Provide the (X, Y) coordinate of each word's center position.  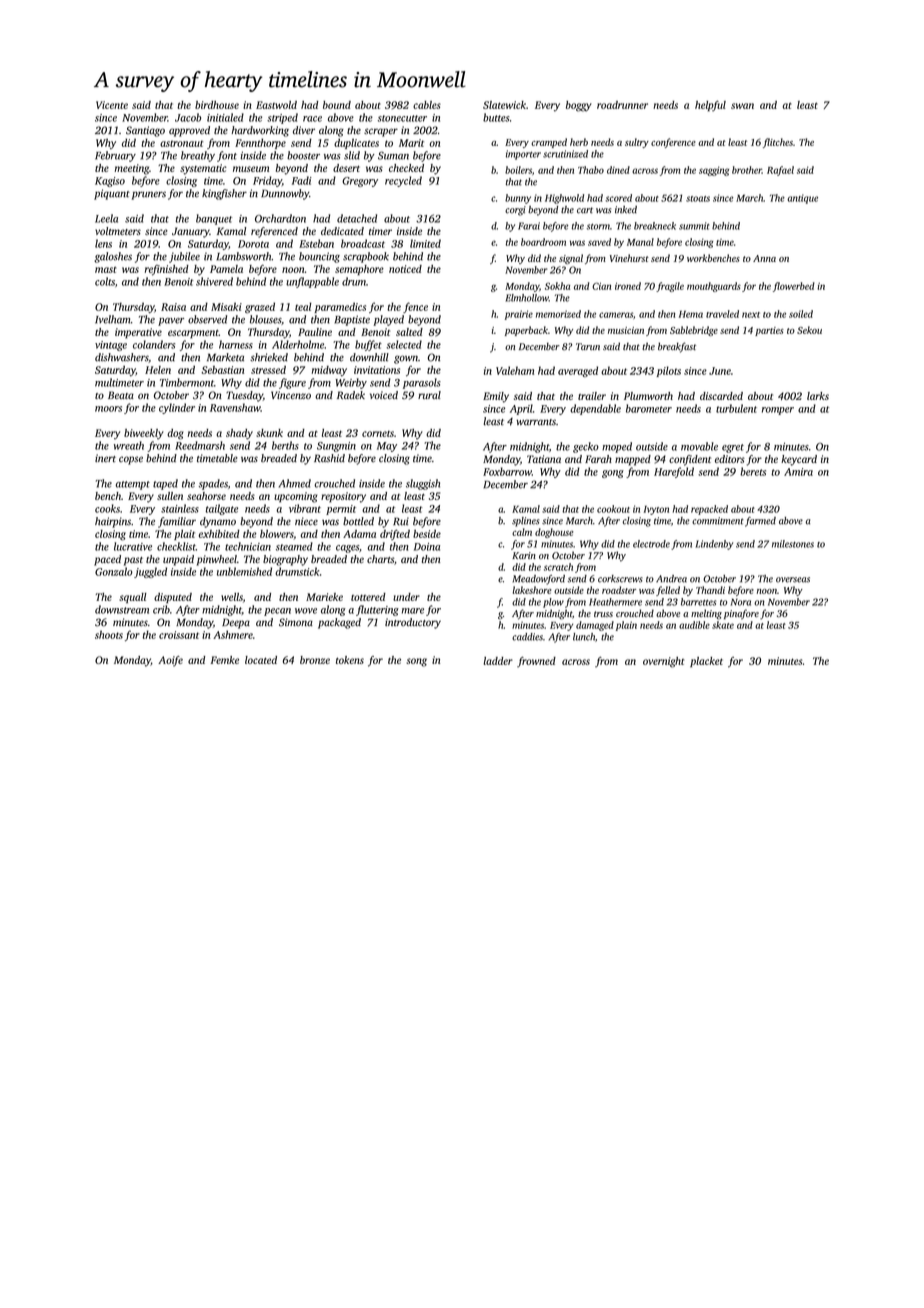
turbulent (736, 408)
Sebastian (223, 370)
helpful (710, 106)
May (387, 447)
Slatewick (504, 105)
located (261, 660)
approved (189, 131)
